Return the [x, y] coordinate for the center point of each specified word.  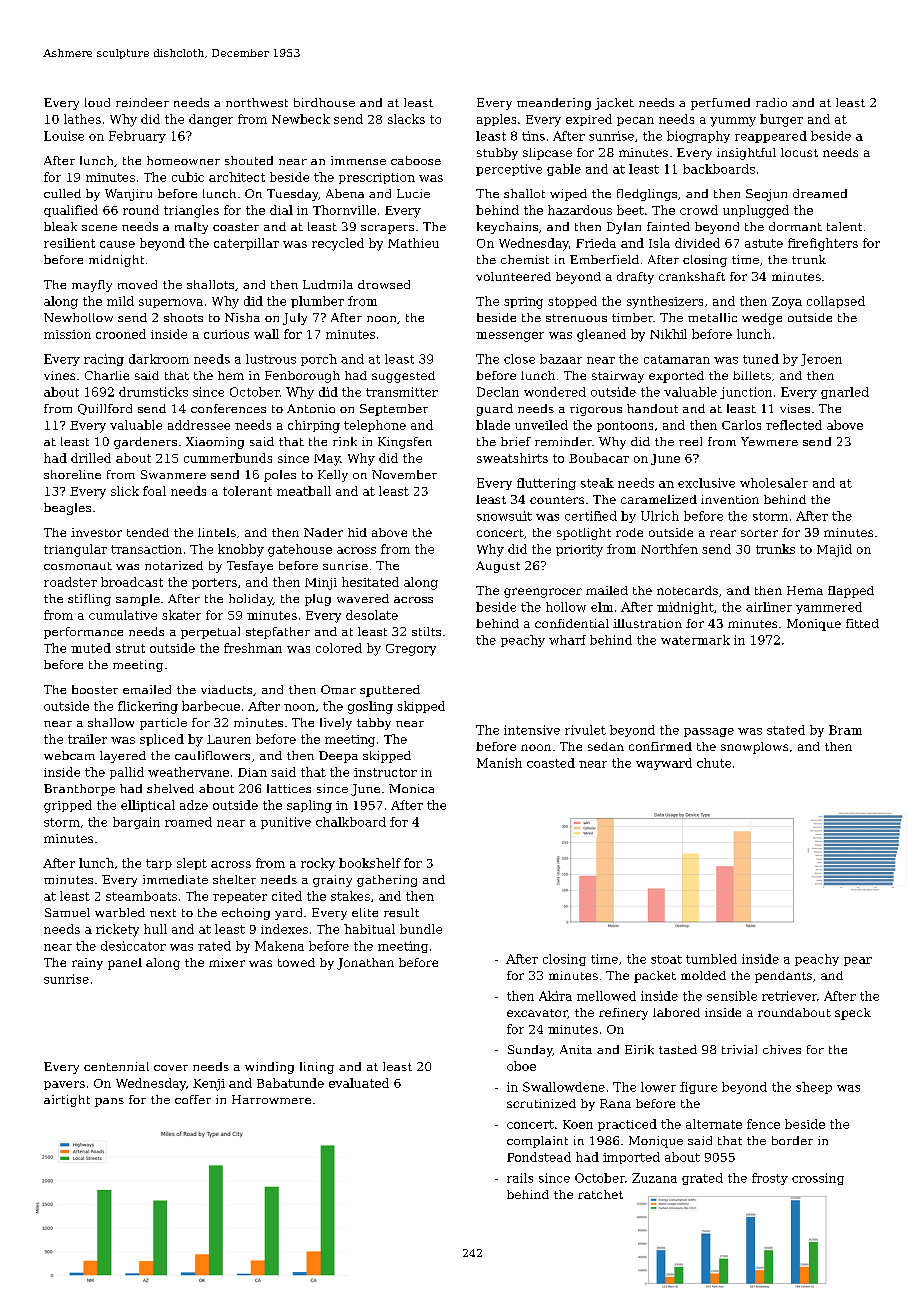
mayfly [92, 286]
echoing [246, 914]
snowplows [754, 748]
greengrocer [543, 593]
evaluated [359, 1083]
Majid [834, 550]
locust [799, 152]
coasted [551, 763]
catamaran [677, 359]
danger [211, 120]
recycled [338, 244]
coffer [193, 1099]
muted [91, 648]
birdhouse [324, 102]
